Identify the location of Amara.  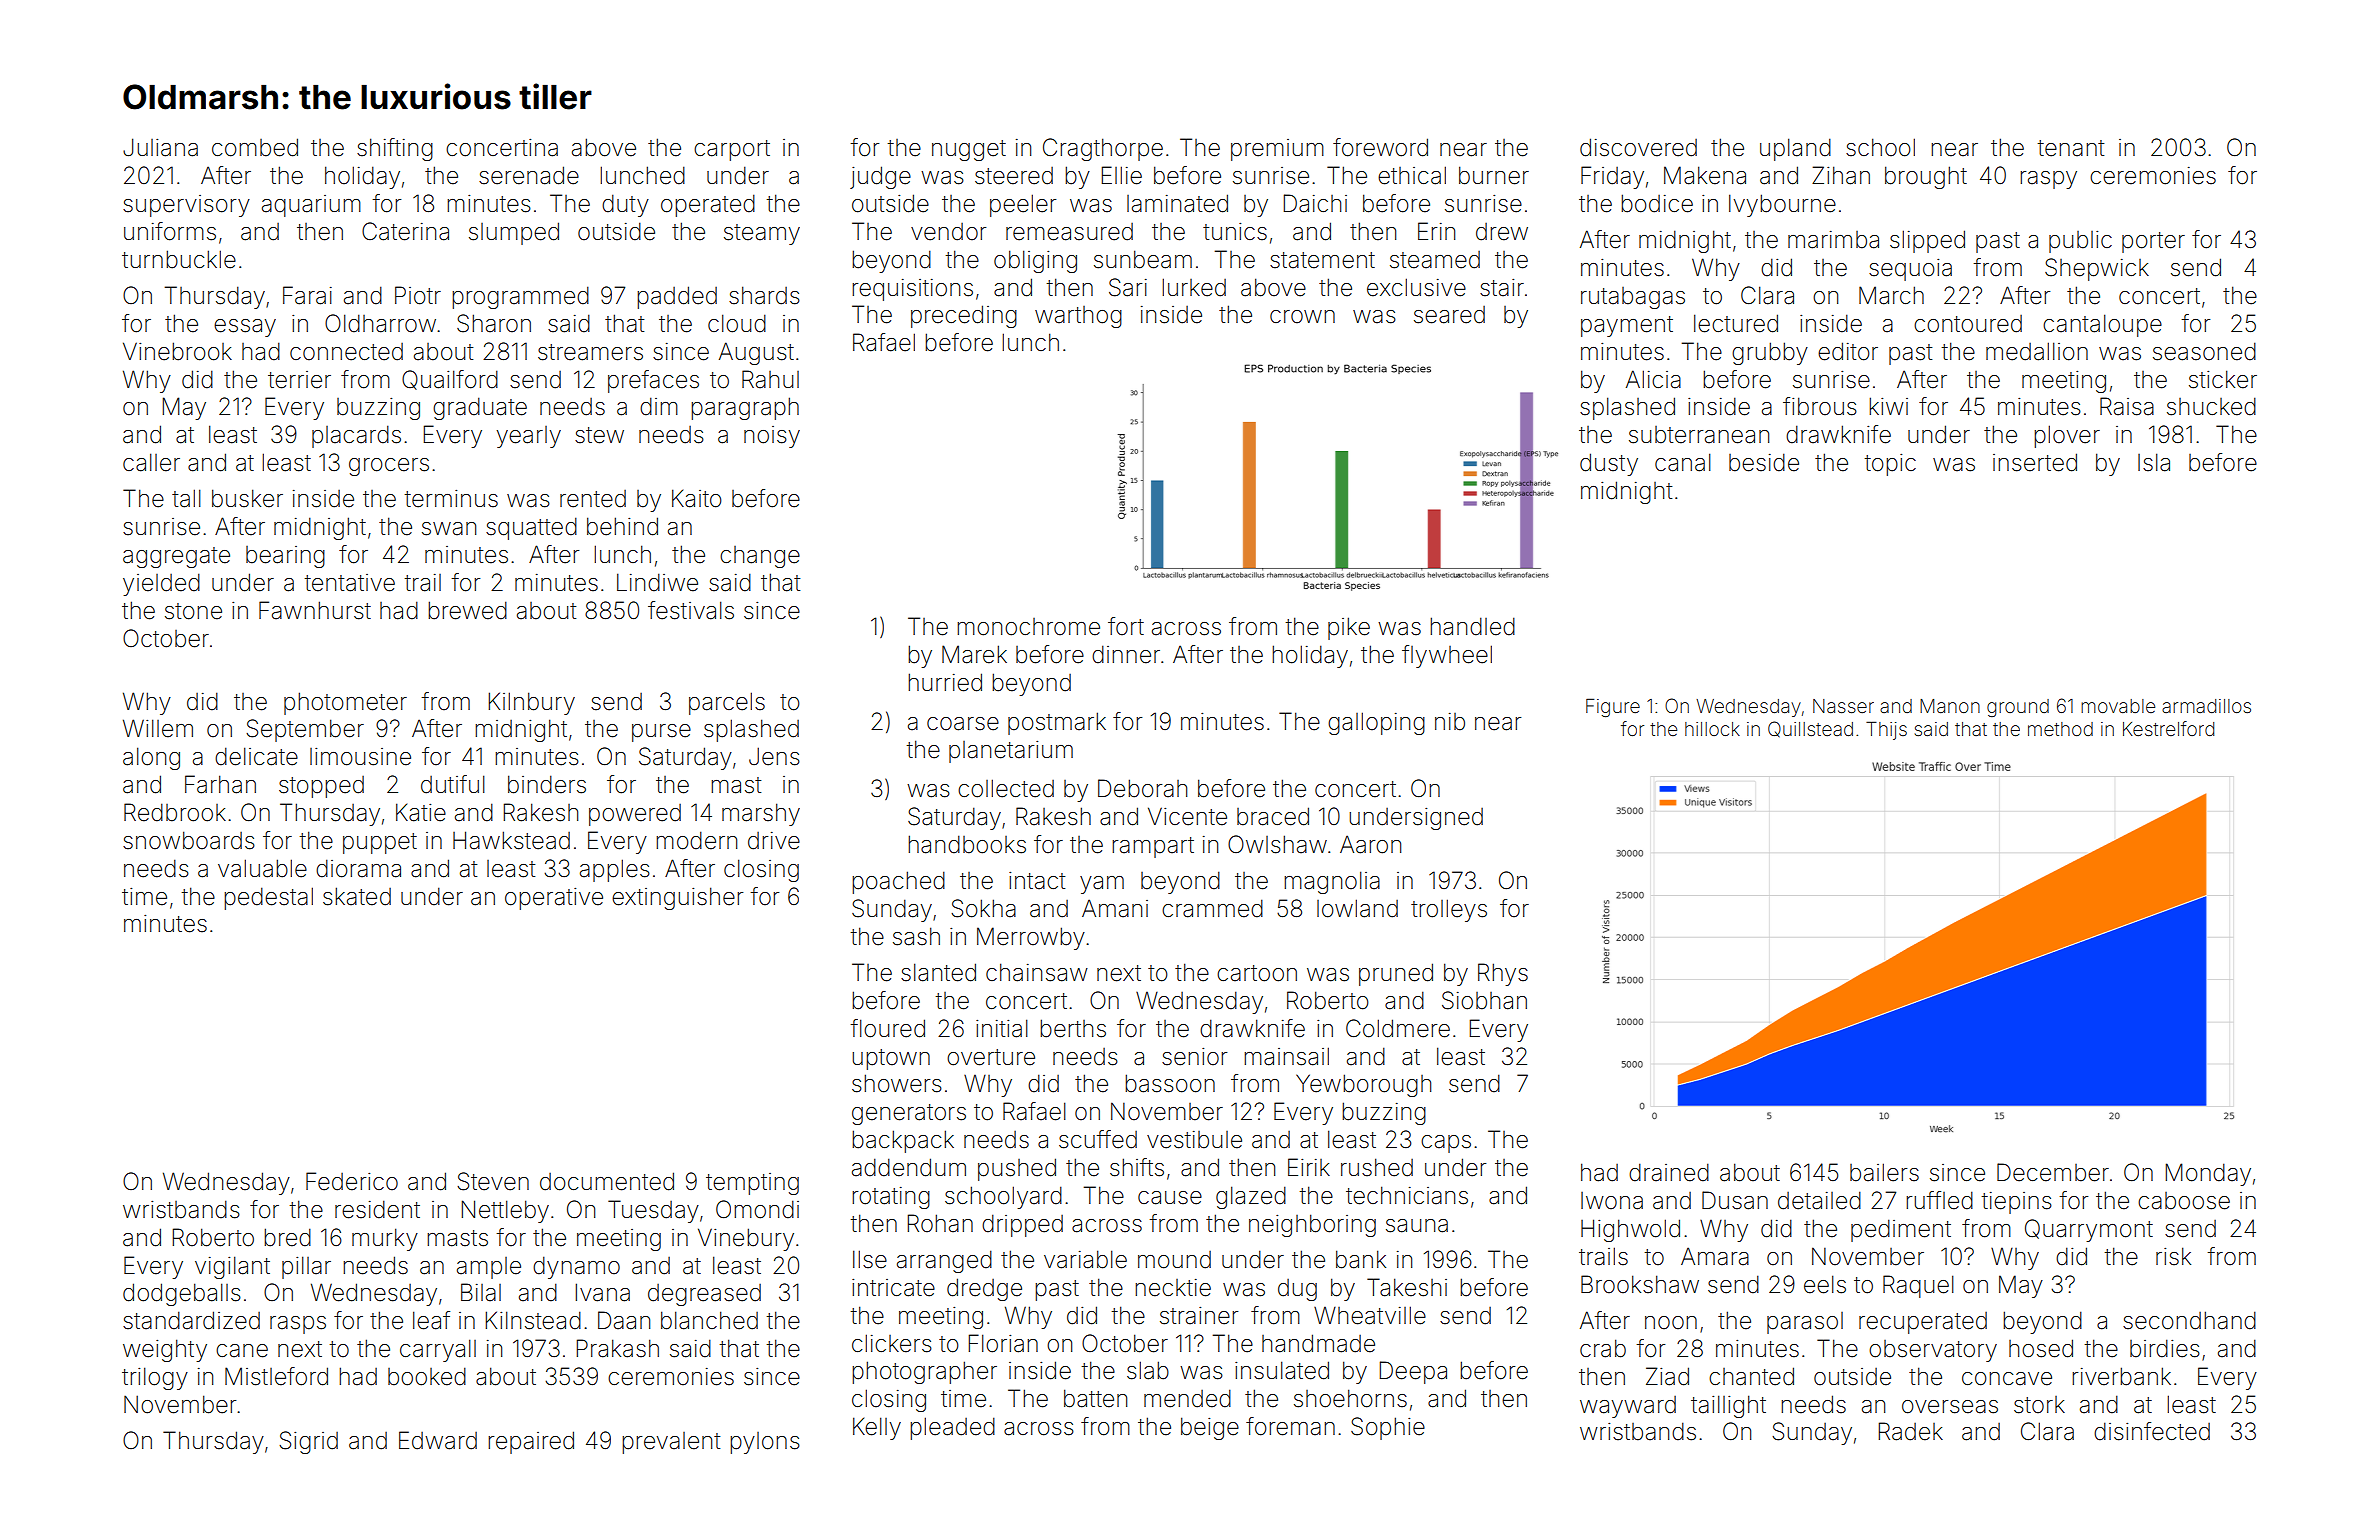
(1715, 1256).
